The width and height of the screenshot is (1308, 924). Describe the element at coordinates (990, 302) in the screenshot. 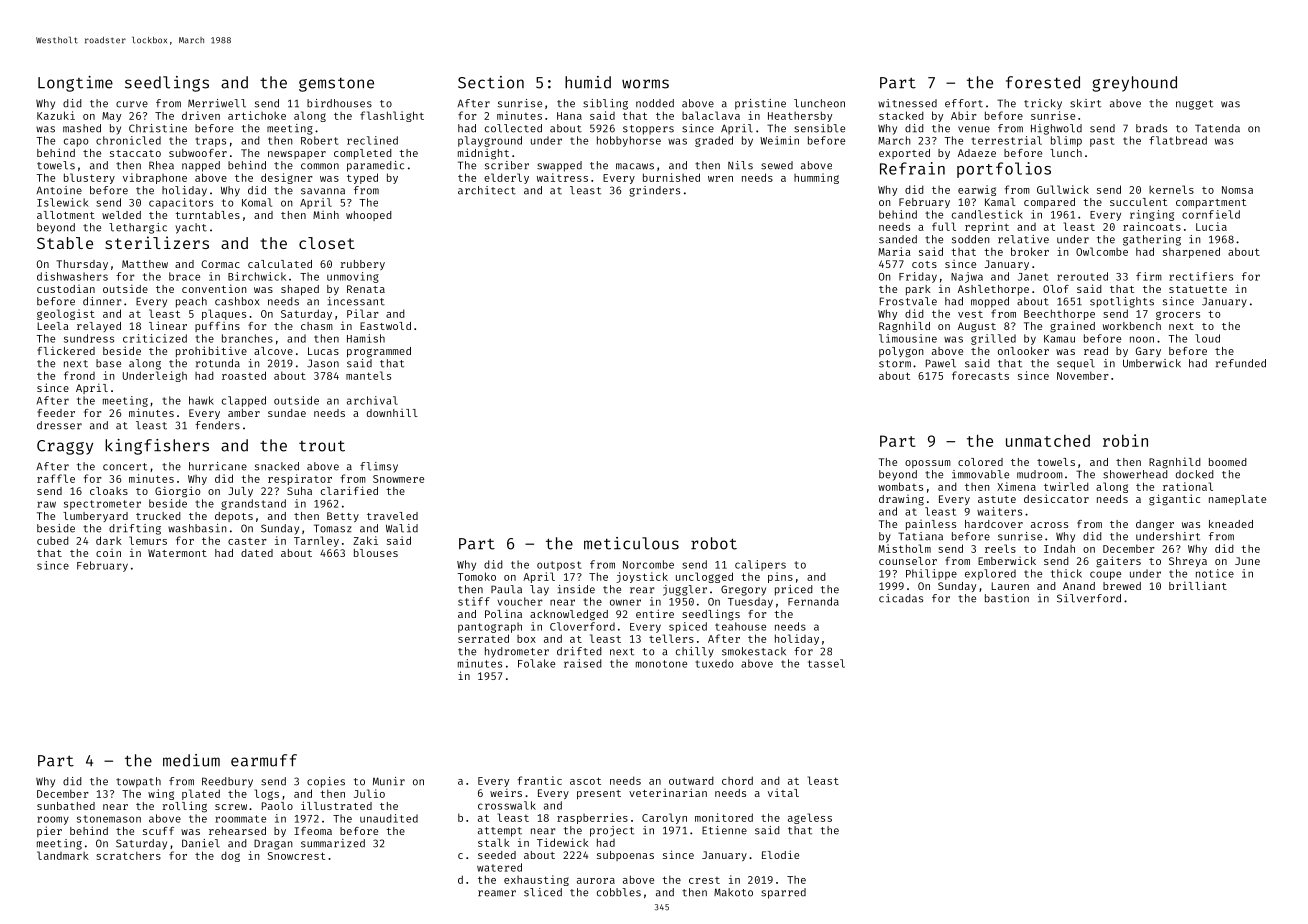

I see `mopped` at that location.
